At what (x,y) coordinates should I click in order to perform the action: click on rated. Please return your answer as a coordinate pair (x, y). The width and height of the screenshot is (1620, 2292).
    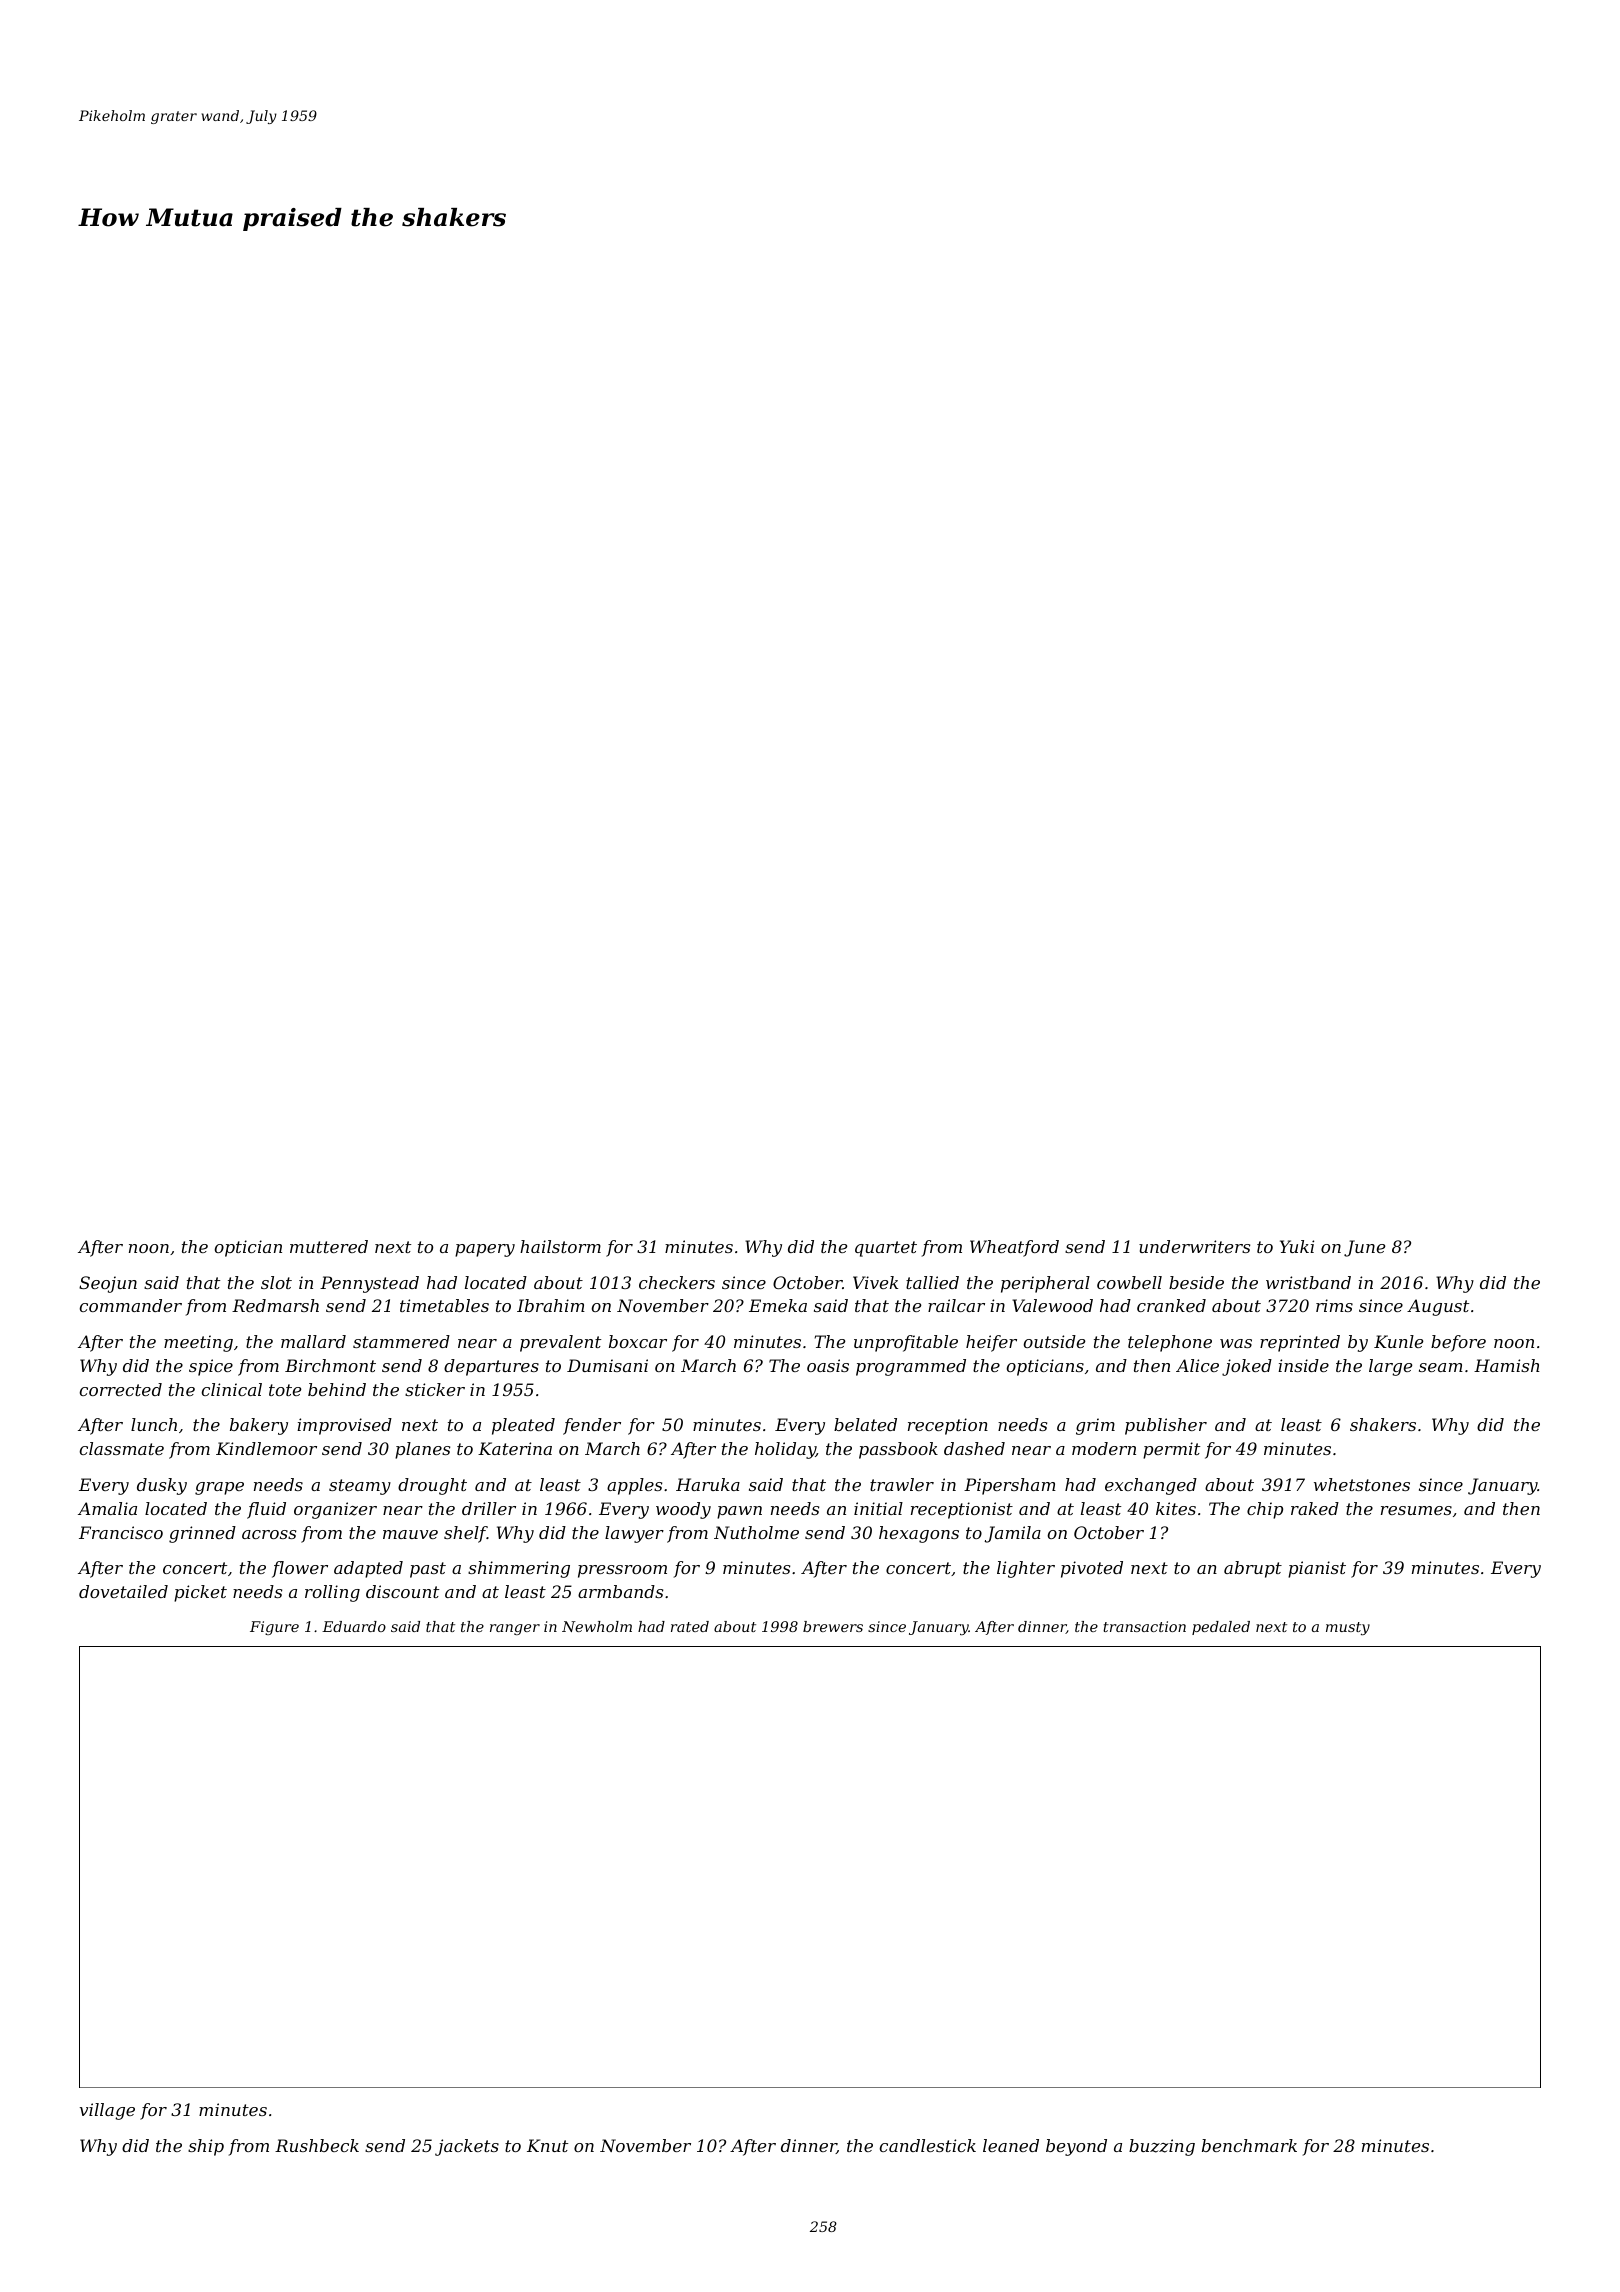
    Looking at the image, I should click on (690, 1626).
